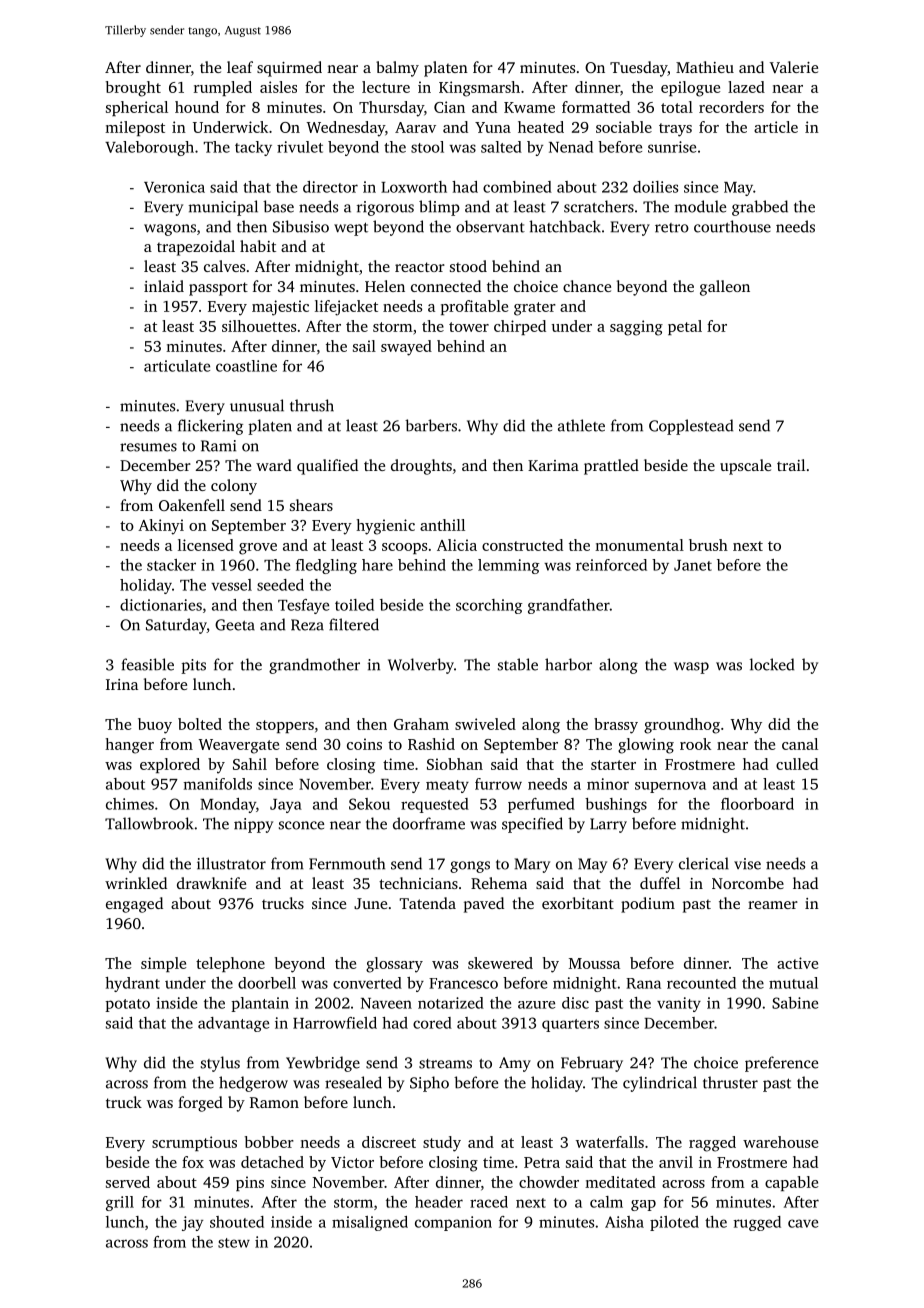 The width and height of the screenshot is (924, 1308). I want to click on Sabine, so click(795, 1003).
